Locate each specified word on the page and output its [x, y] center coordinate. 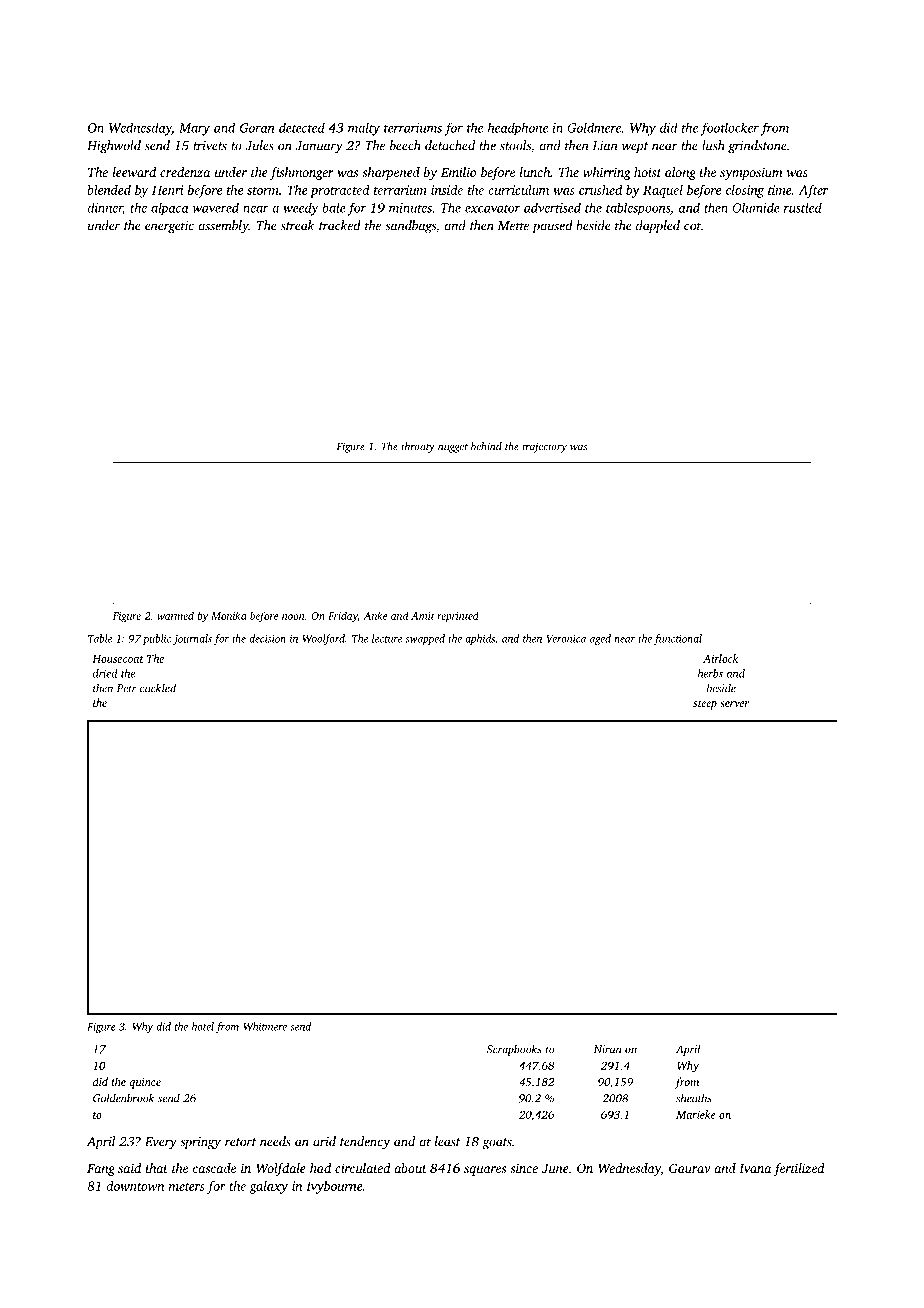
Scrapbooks [514, 1050]
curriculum [518, 190]
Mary [194, 129]
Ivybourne [334, 1187]
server [734, 704]
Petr [127, 688]
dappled [658, 226]
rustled [803, 207]
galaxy [268, 1187]
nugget [453, 448]
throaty [418, 447]
